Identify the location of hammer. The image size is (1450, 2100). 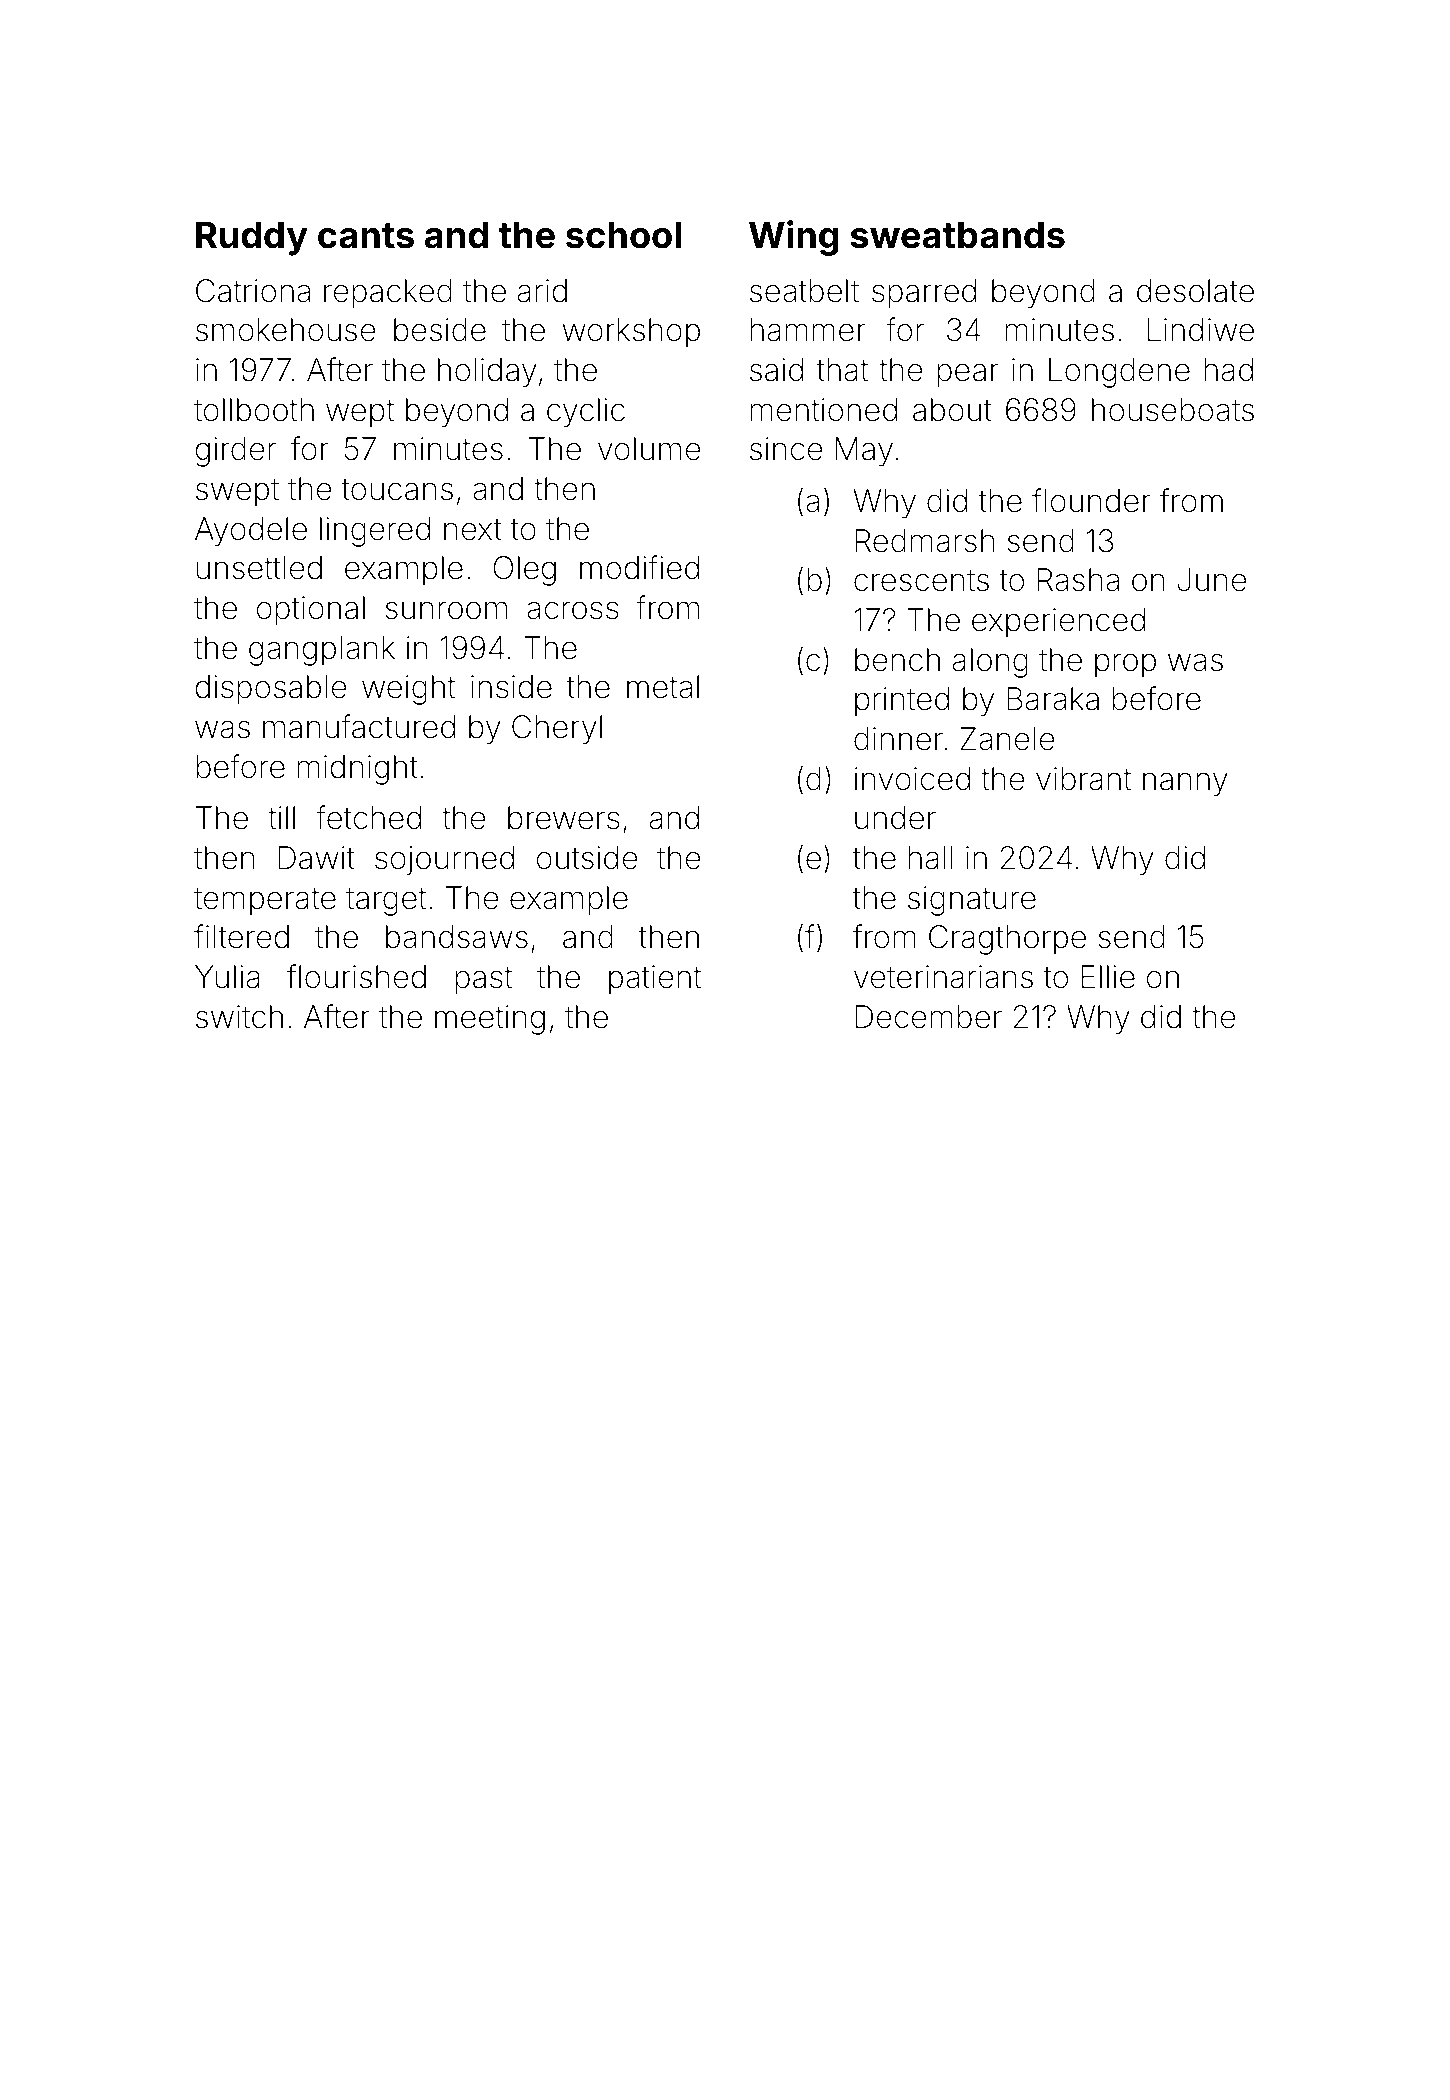
(808, 330).
